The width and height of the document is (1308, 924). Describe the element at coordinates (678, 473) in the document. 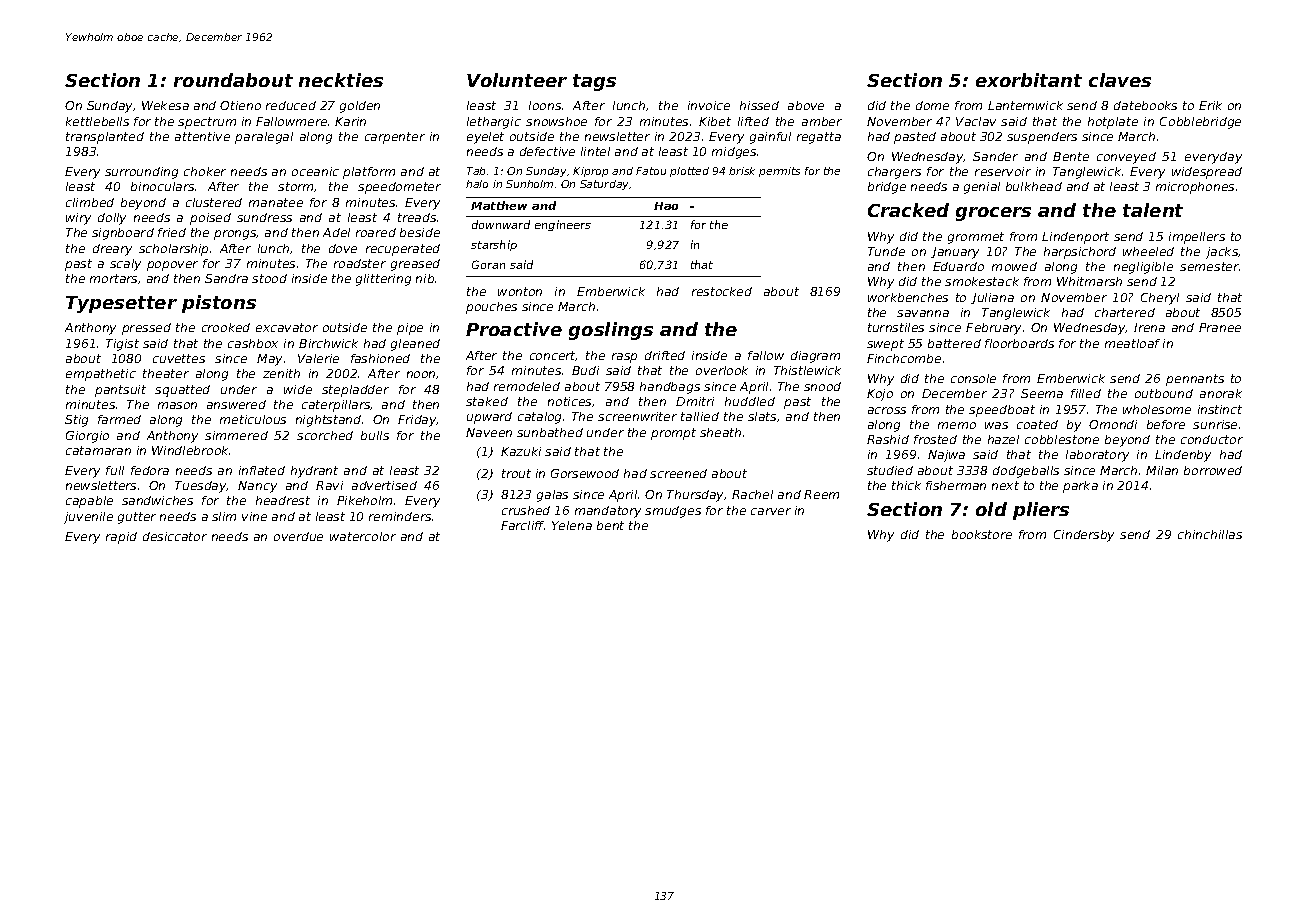

I see `screened` at that location.
